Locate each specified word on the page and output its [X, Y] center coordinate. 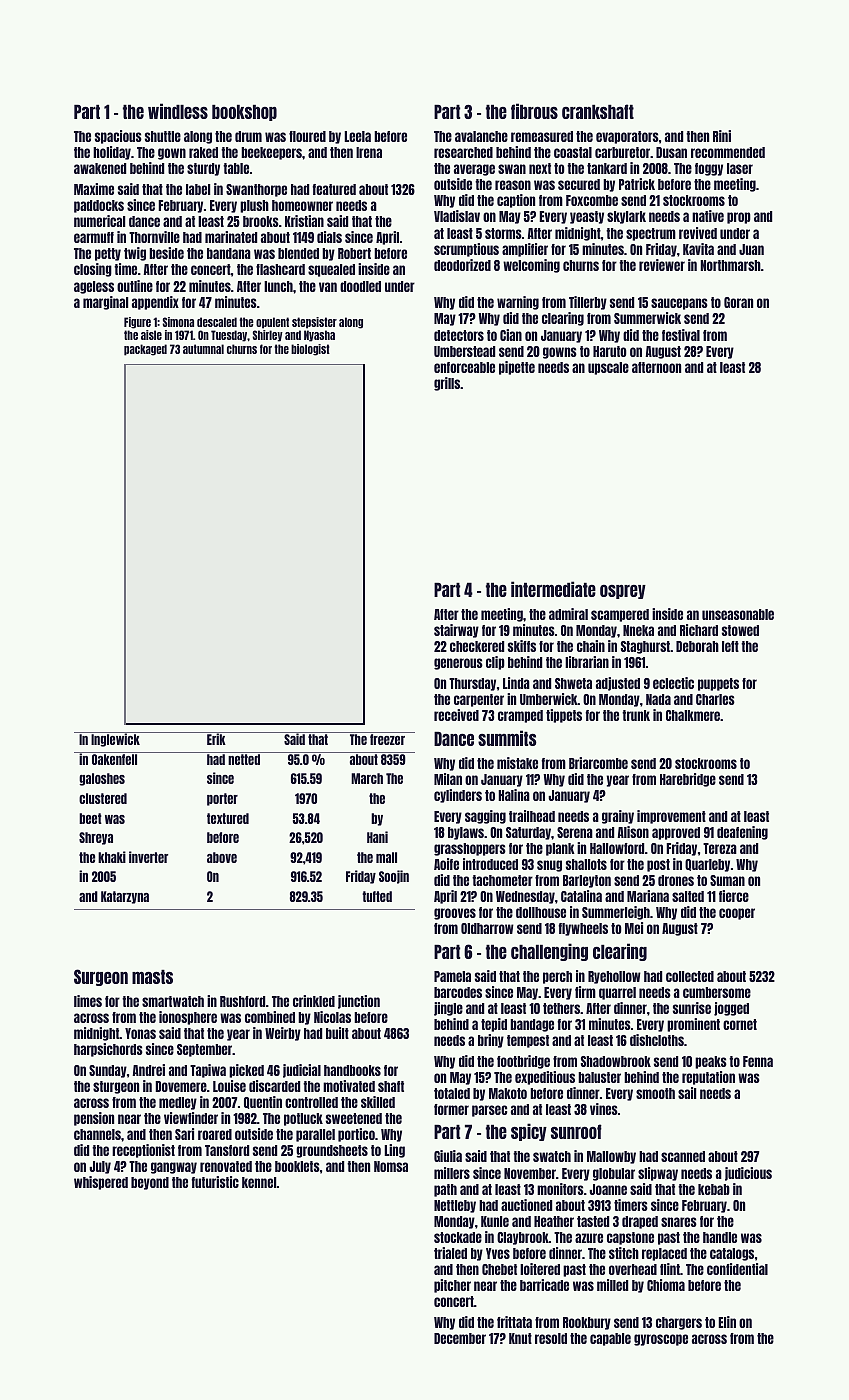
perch [557, 977]
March [367, 778]
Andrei [148, 1070]
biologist [310, 350]
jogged [731, 1009]
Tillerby [588, 303]
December [460, 1338]
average [474, 170]
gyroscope [661, 1340]
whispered [101, 1183]
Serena [575, 832]
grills [447, 384]
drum [248, 136]
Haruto [610, 351]
